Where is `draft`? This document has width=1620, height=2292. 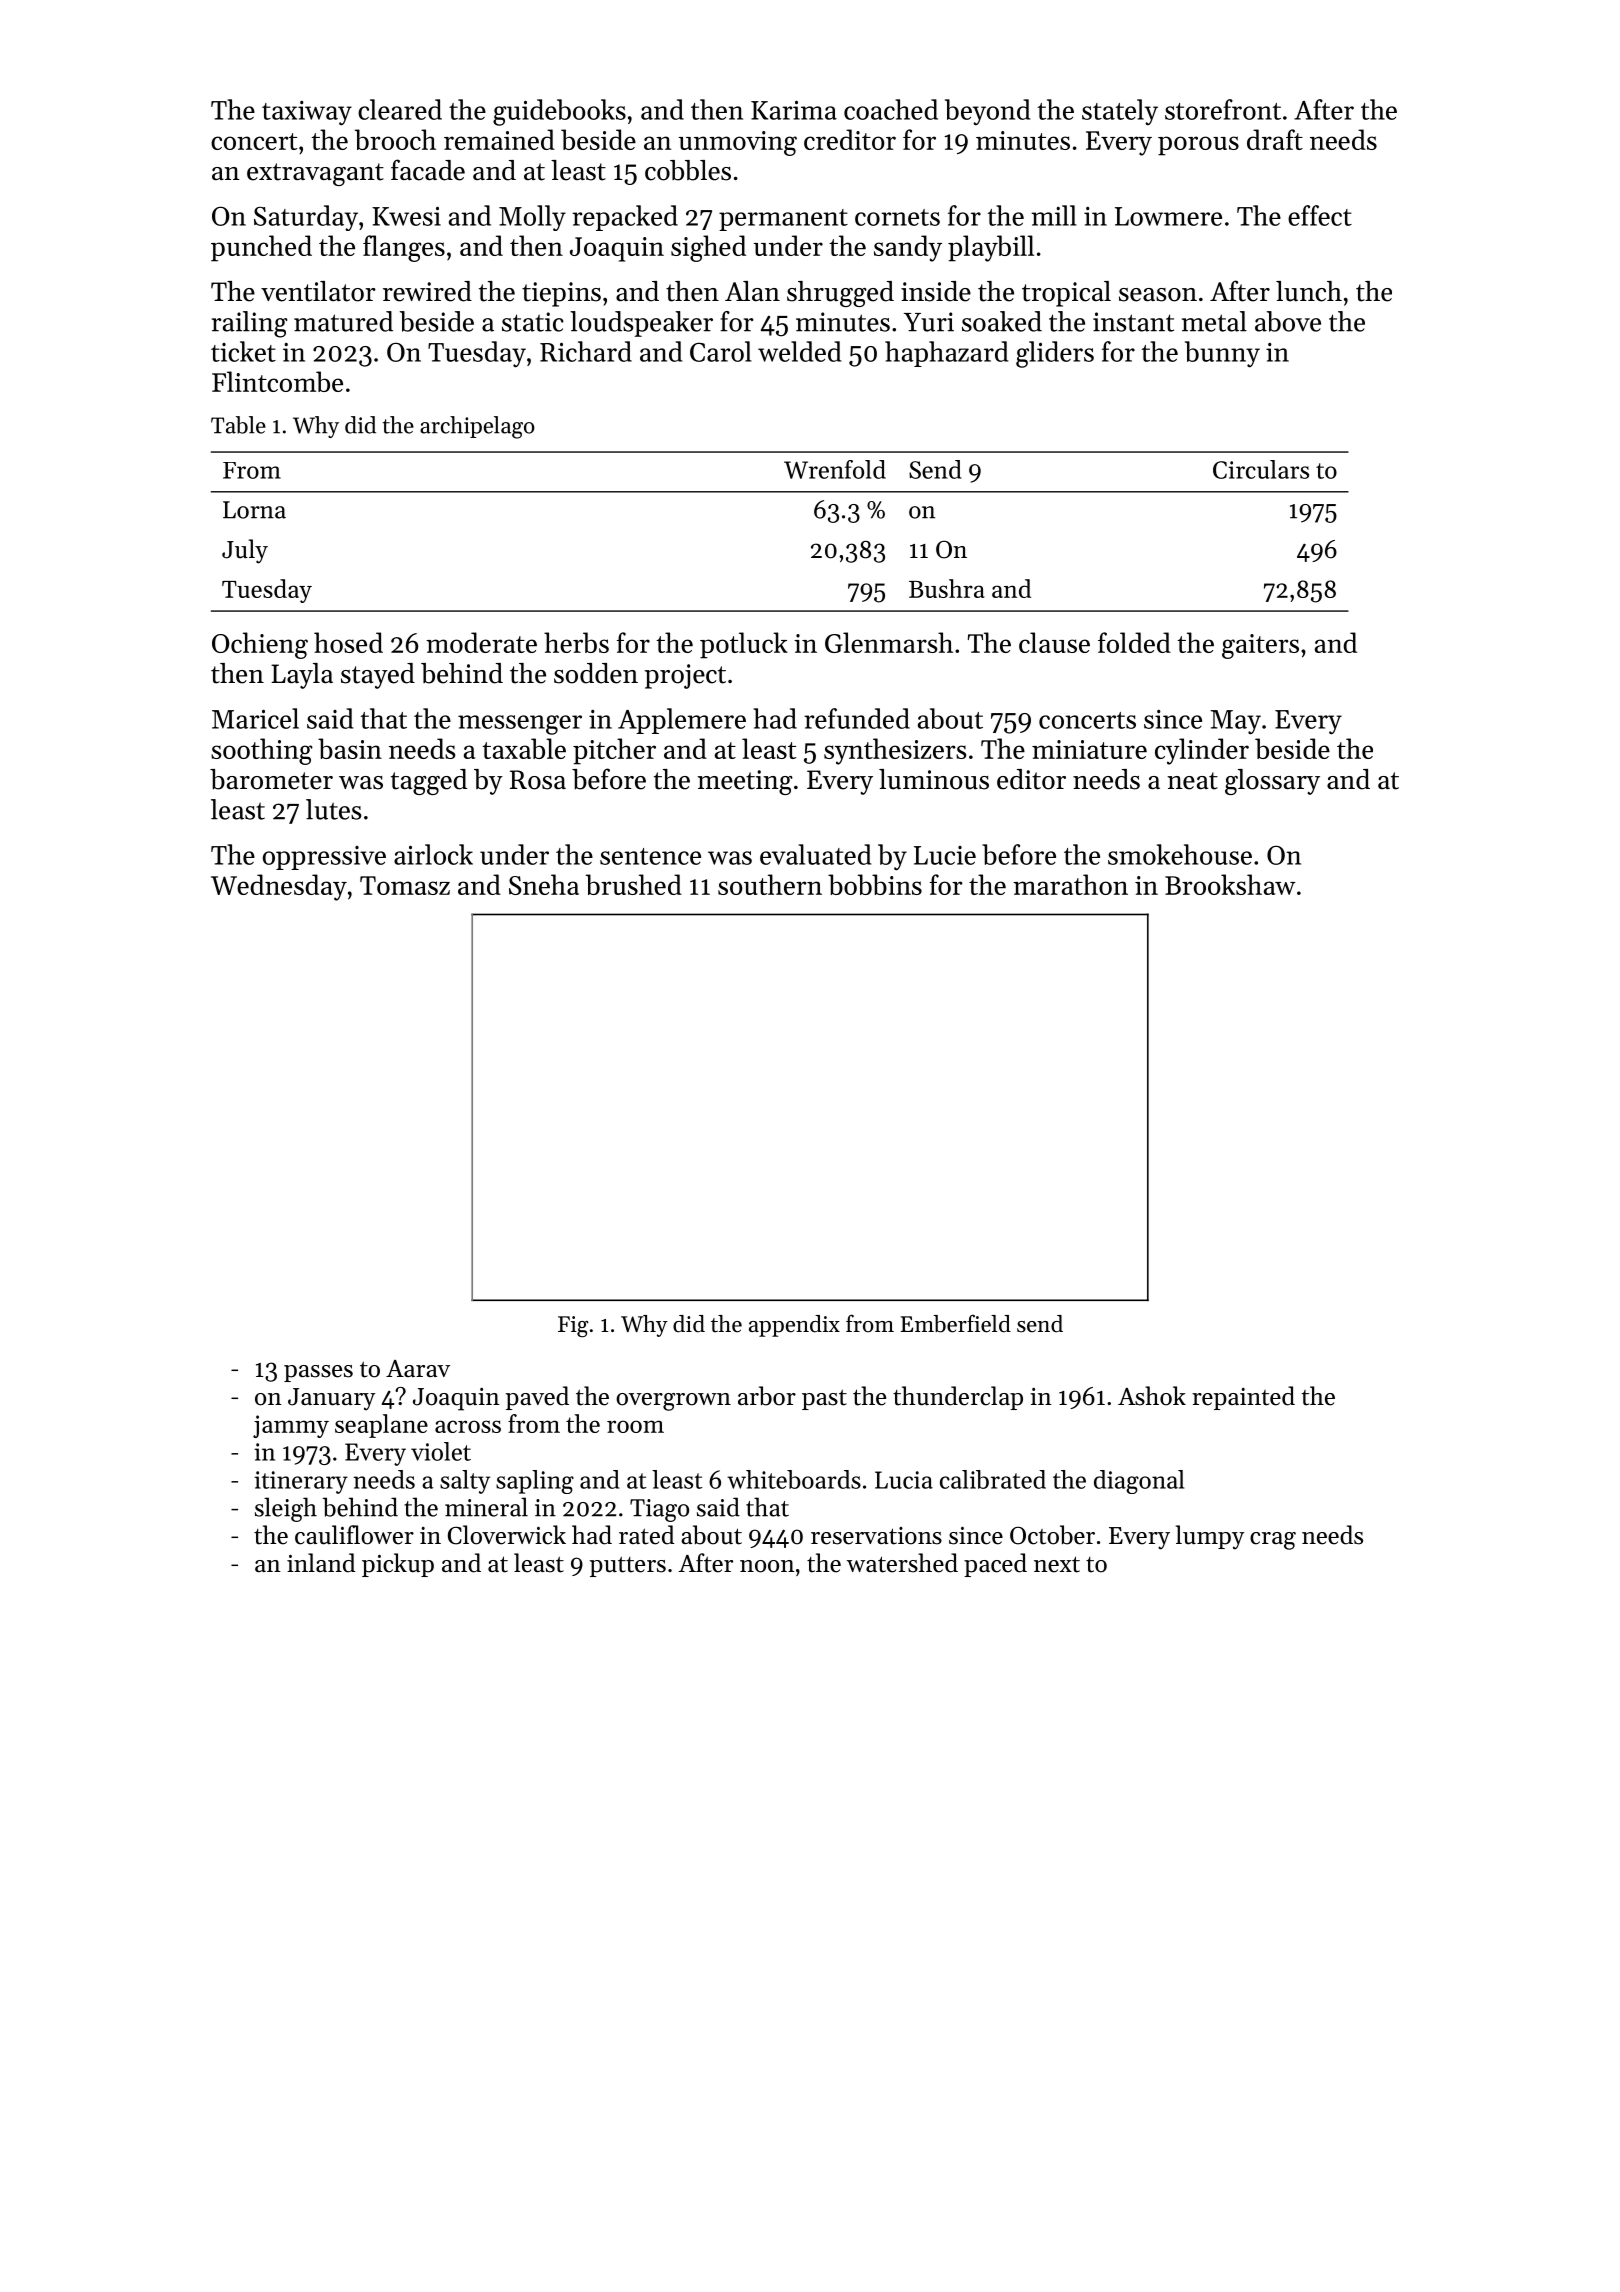 draft is located at coordinates (1275, 139).
